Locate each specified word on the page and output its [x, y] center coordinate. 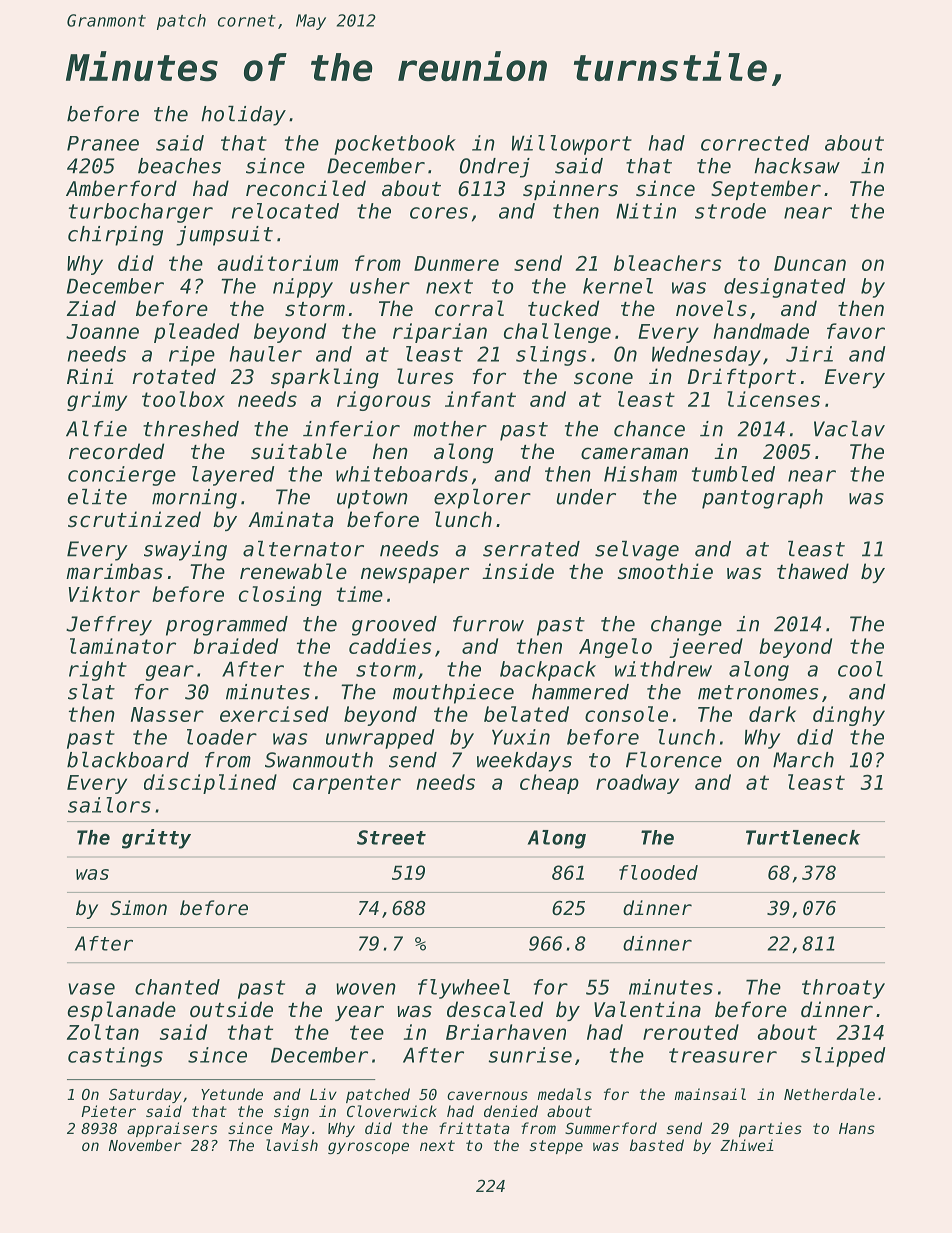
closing [280, 596]
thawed [813, 571]
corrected [755, 143]
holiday [243, 116]
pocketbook [395, 145]
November [145, 1145]
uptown [372, 499]
